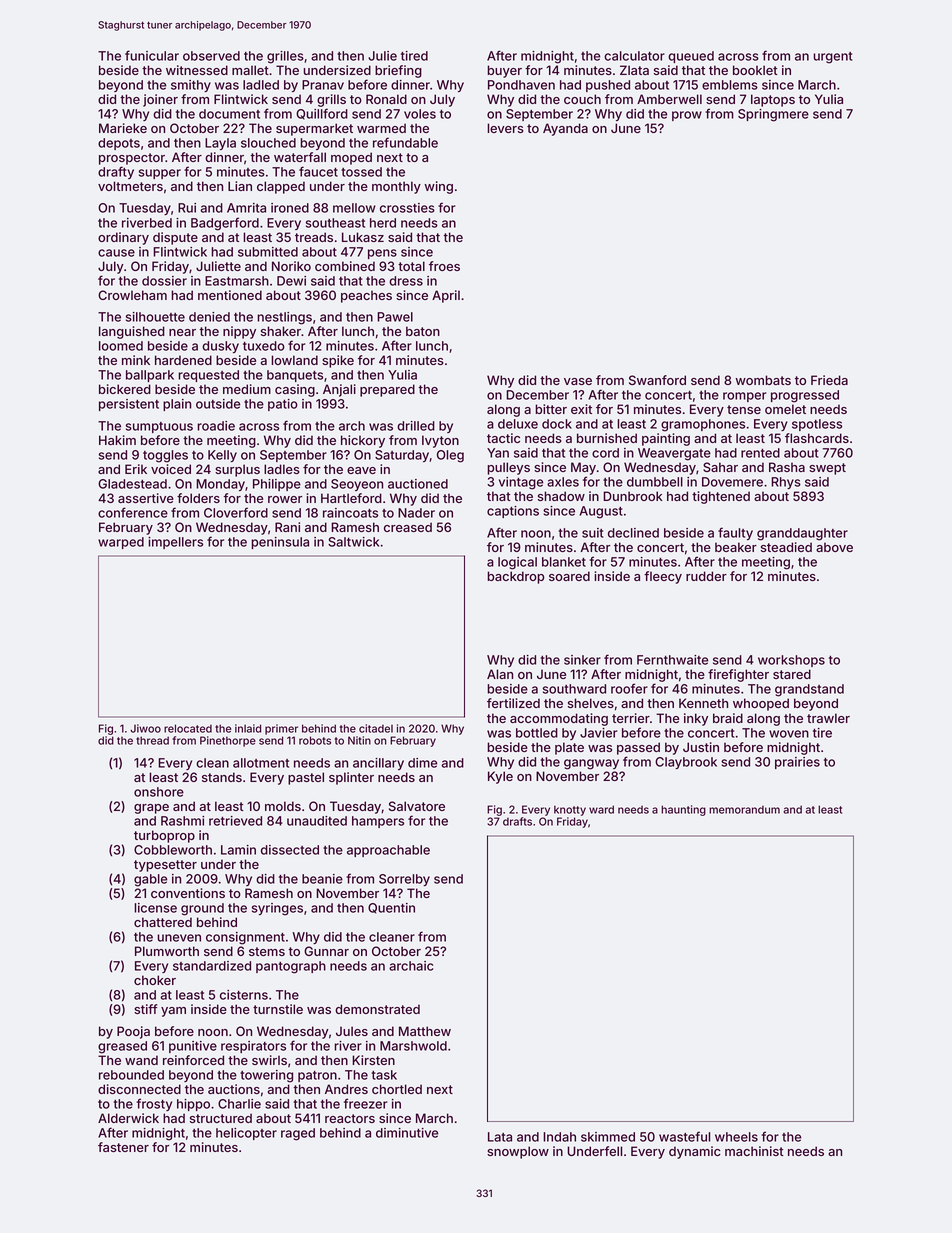 The height and width of the document is (1233, 952). I want to click on Saltwick, so click(353, 542).
